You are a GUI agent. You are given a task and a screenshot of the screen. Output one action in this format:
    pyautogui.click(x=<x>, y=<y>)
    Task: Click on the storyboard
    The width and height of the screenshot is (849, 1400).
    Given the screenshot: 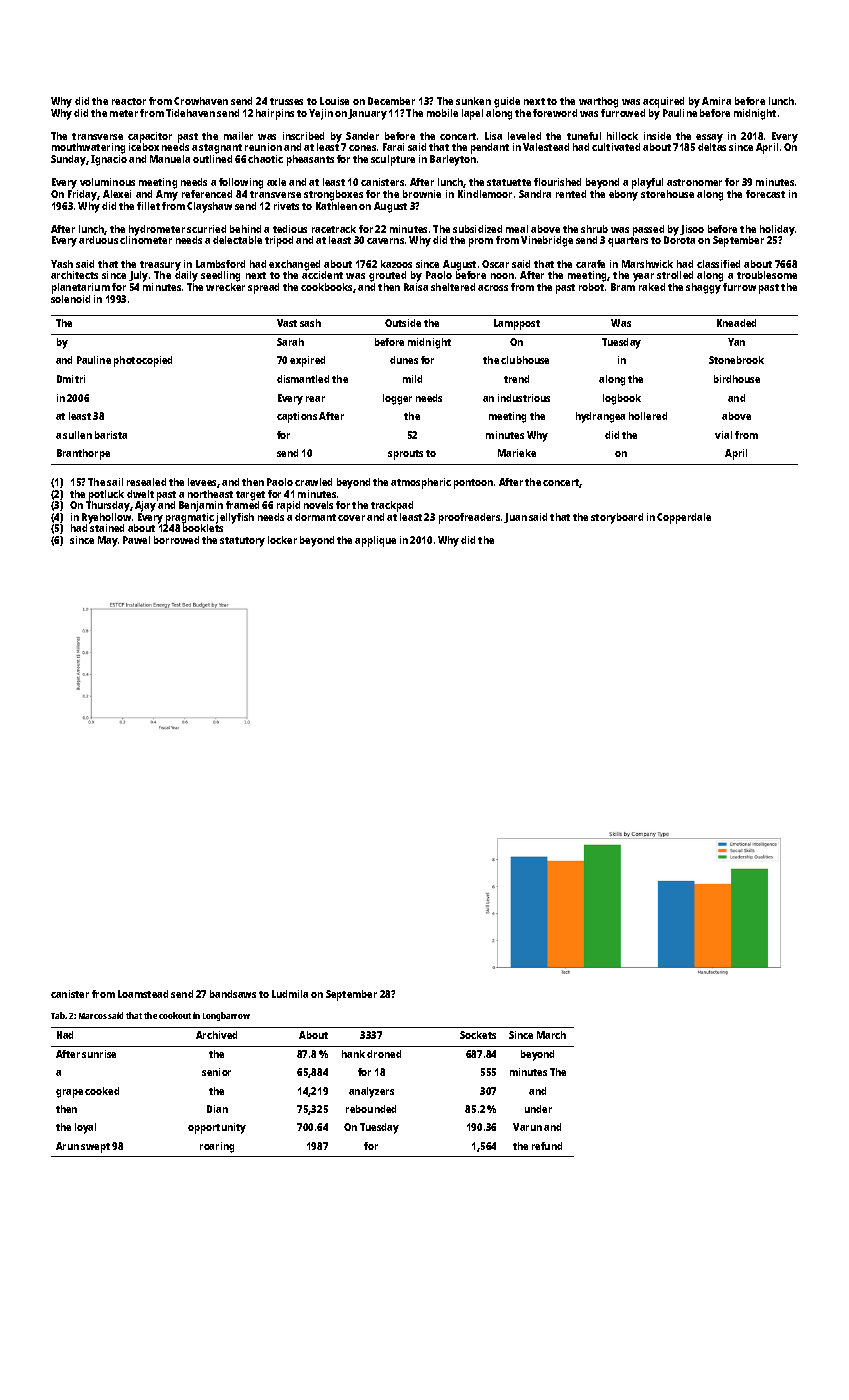 What is the action you would take?
    pyautogui.click(x=617, y=518)
